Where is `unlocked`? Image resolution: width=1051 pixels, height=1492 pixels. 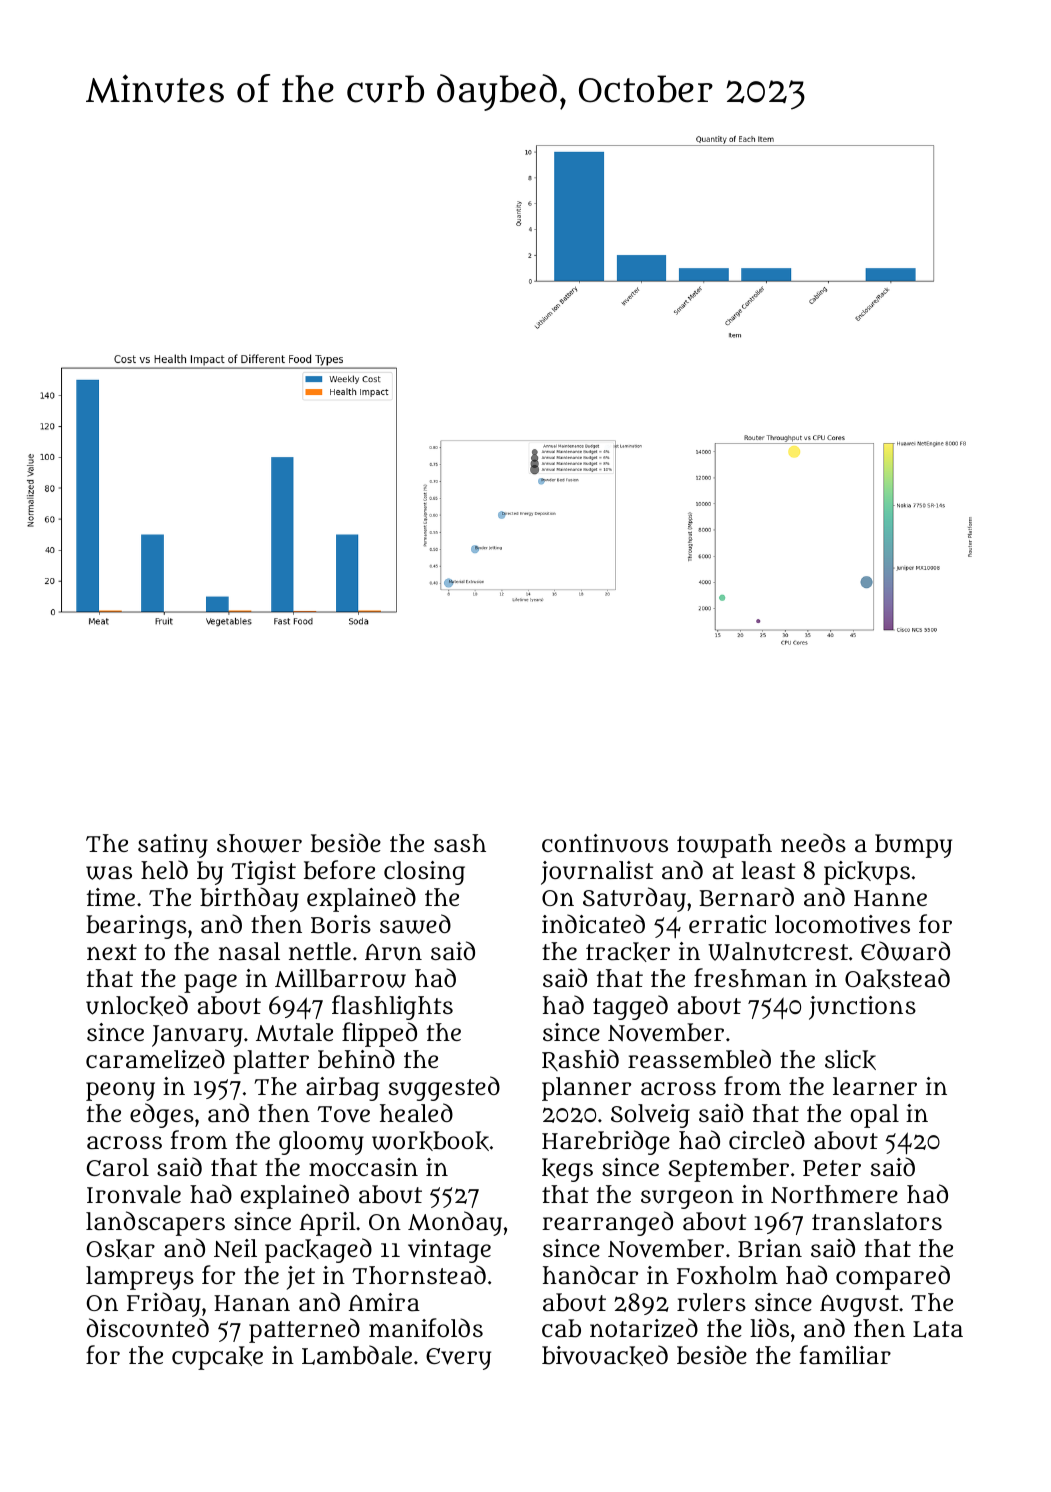
unlocked is located at coordinates (137, 1005).
